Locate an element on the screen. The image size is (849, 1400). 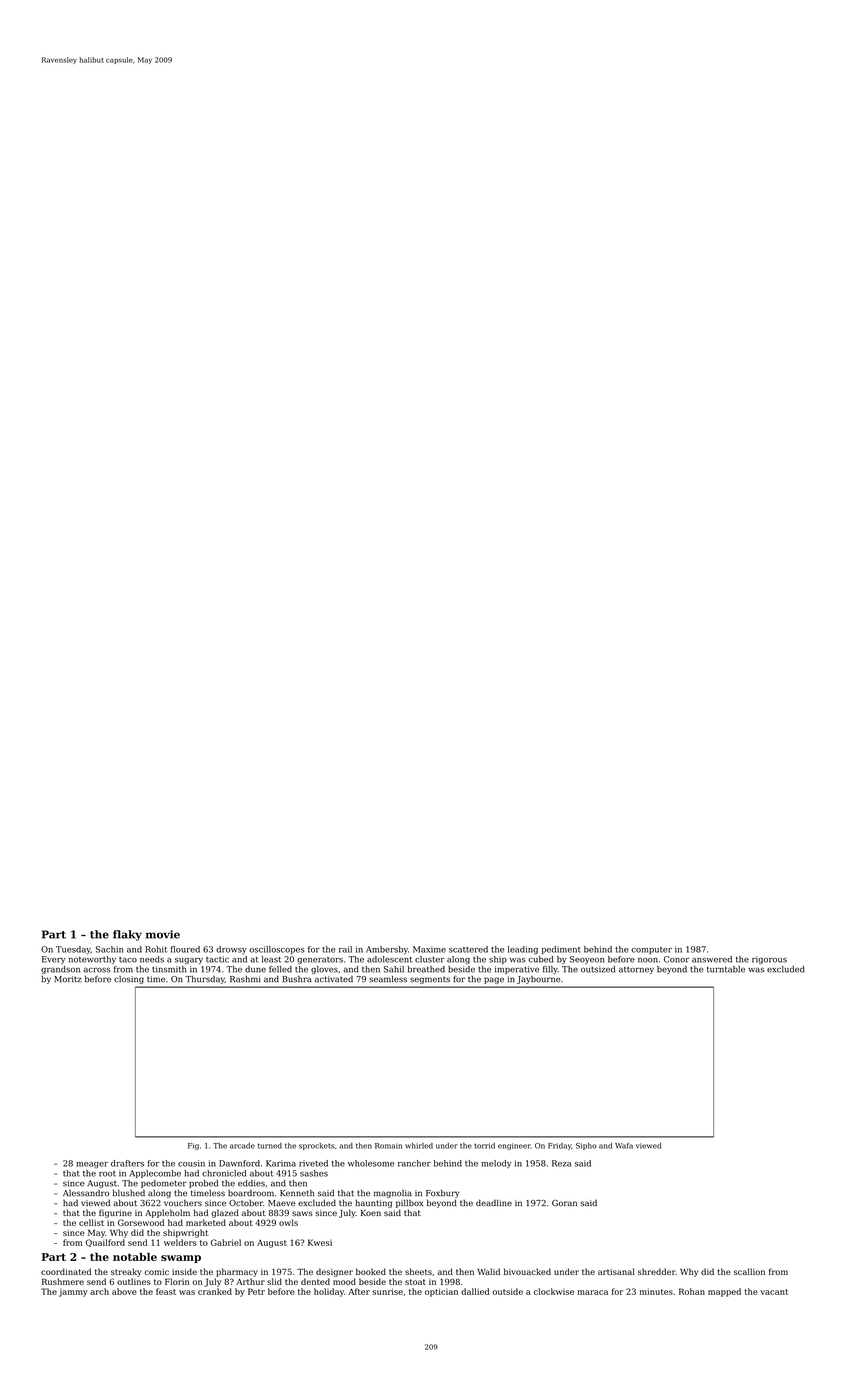
Maxime is located at coordinates (429, 949).
